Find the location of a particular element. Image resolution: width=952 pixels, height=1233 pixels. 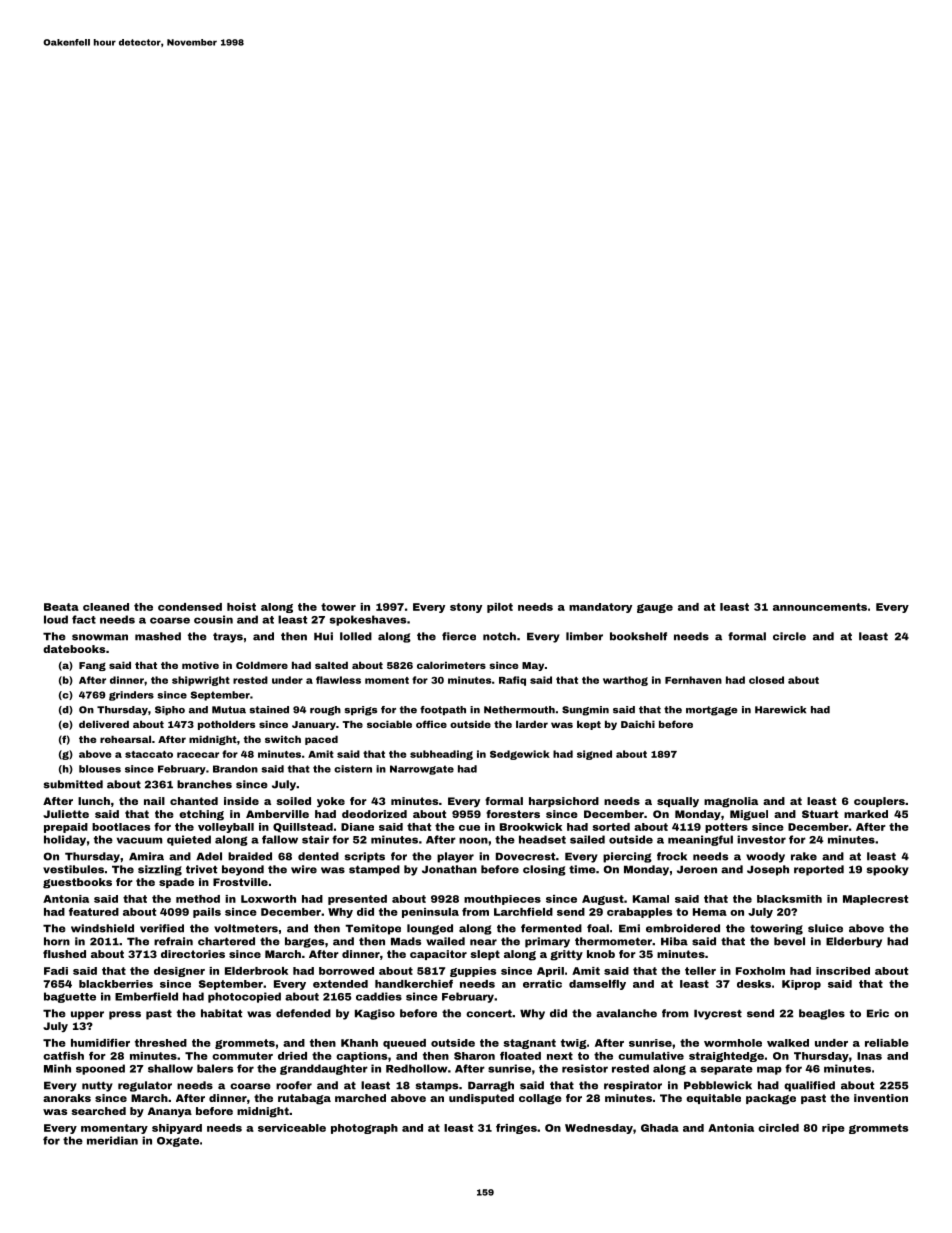

closed is located at coordinates (766, 680).
